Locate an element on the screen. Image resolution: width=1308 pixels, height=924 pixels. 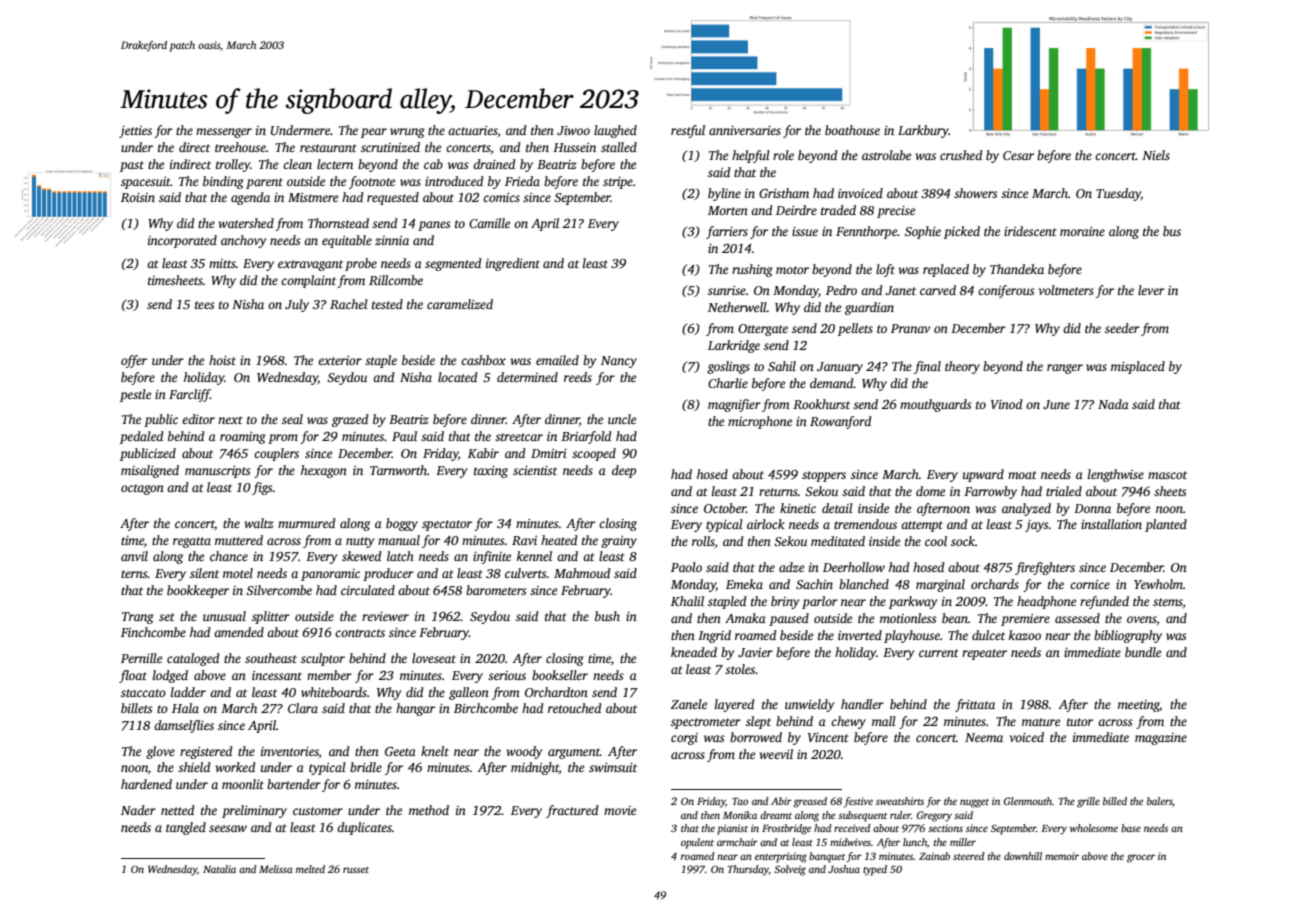
watershed is located at coordinates (246, 223).
